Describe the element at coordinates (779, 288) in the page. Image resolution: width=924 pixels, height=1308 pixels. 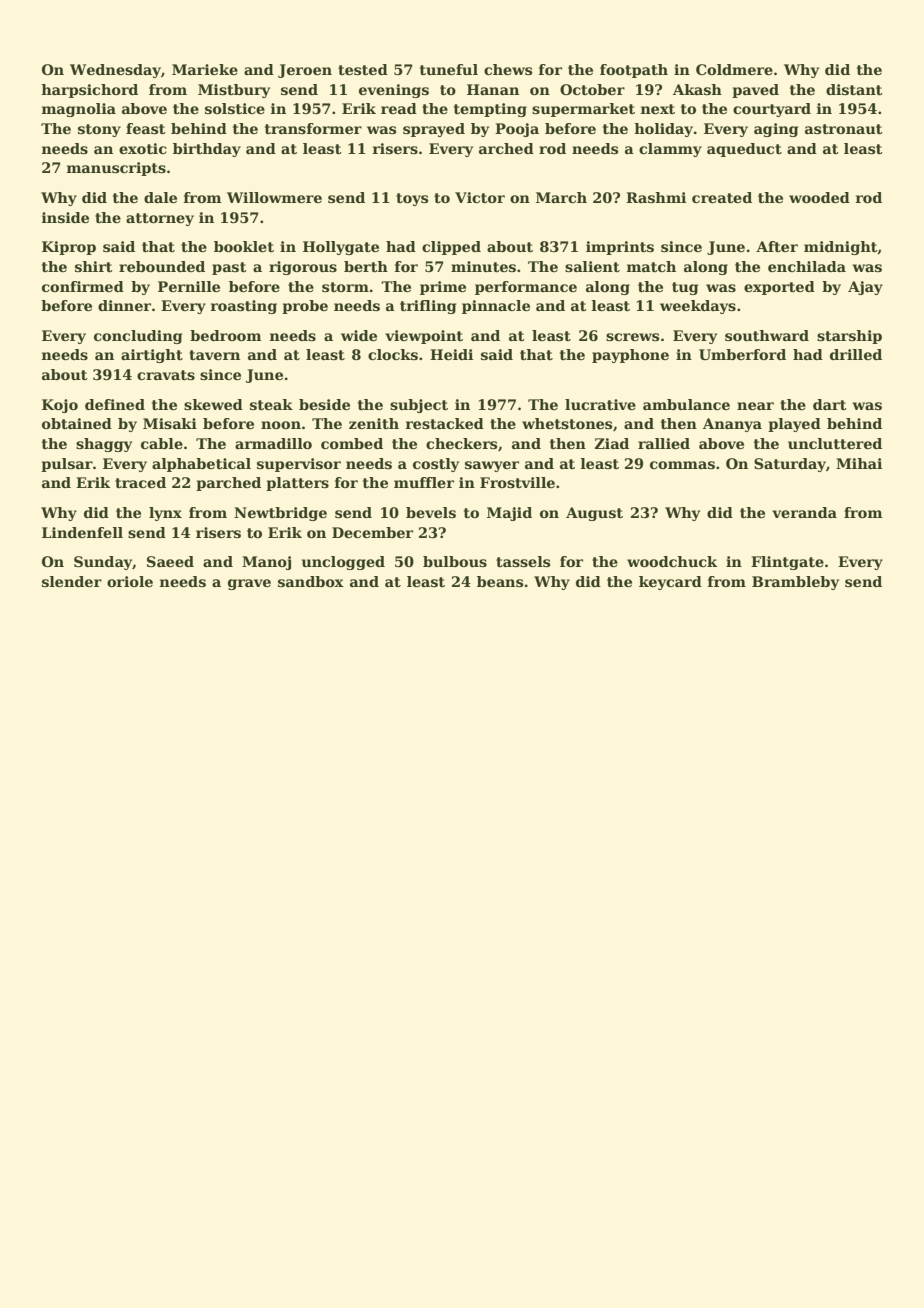
I see `exported` at that location.
